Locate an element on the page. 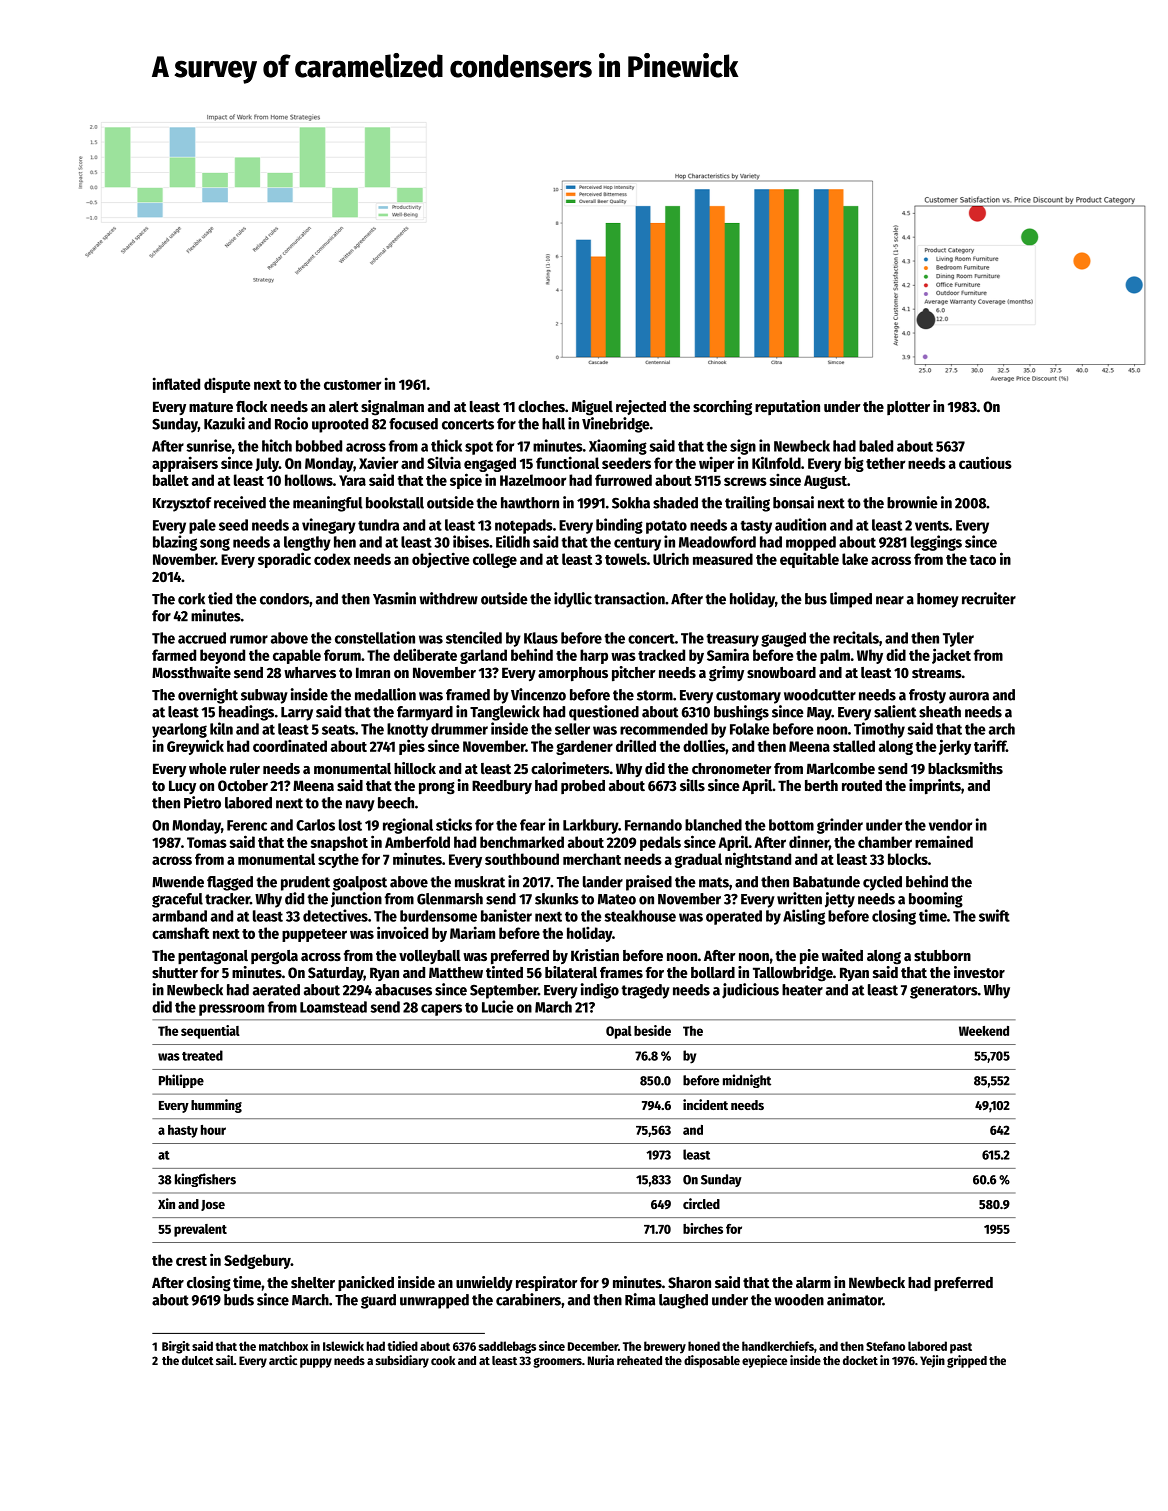 This image has width=1168, height=1511. eyepiece is located at coordinates (764, 1361).
